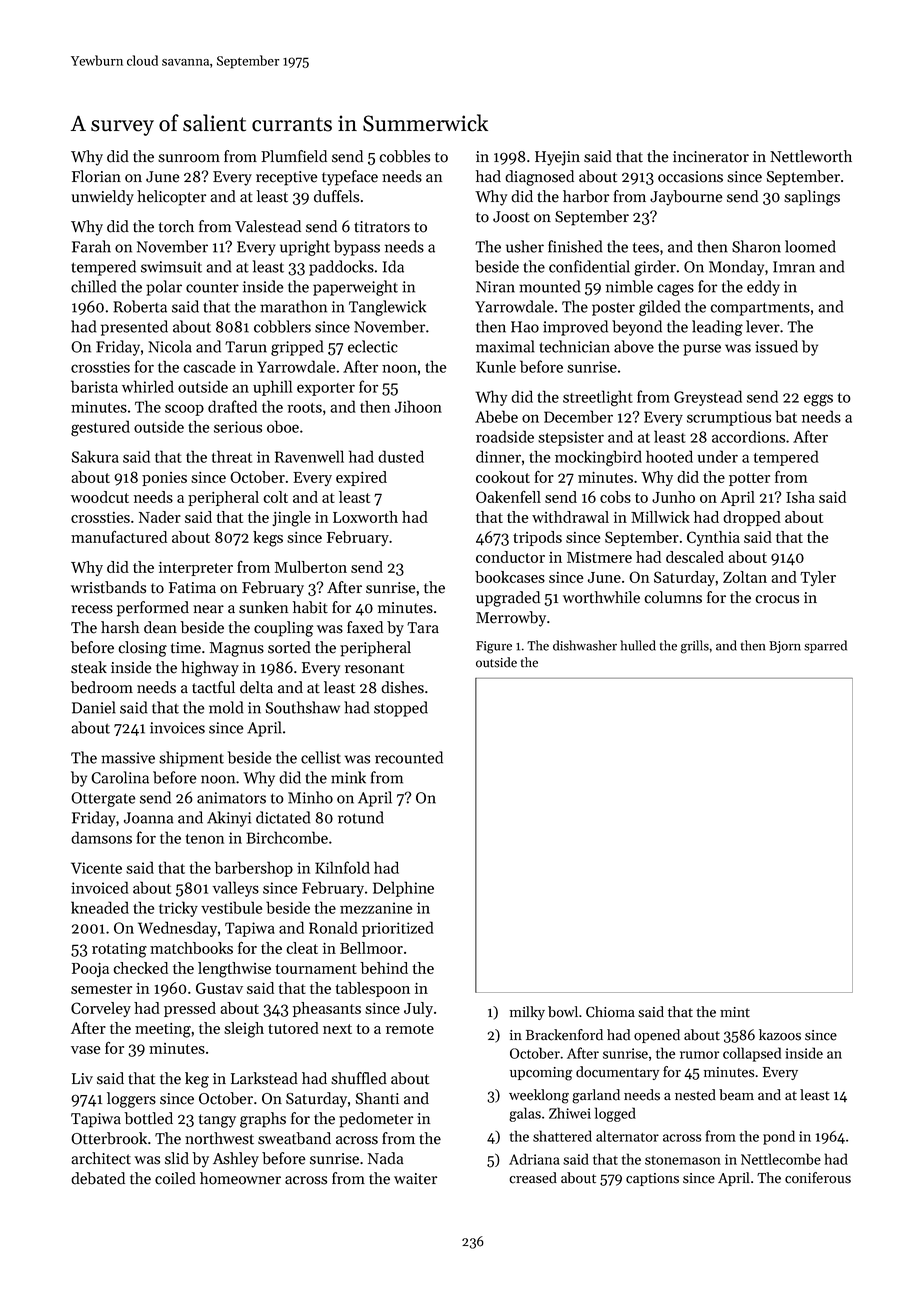 This document has width=924, height=1308. Describe the element at coordinates (85, 1050) in the document. I see `vase` at that location.
